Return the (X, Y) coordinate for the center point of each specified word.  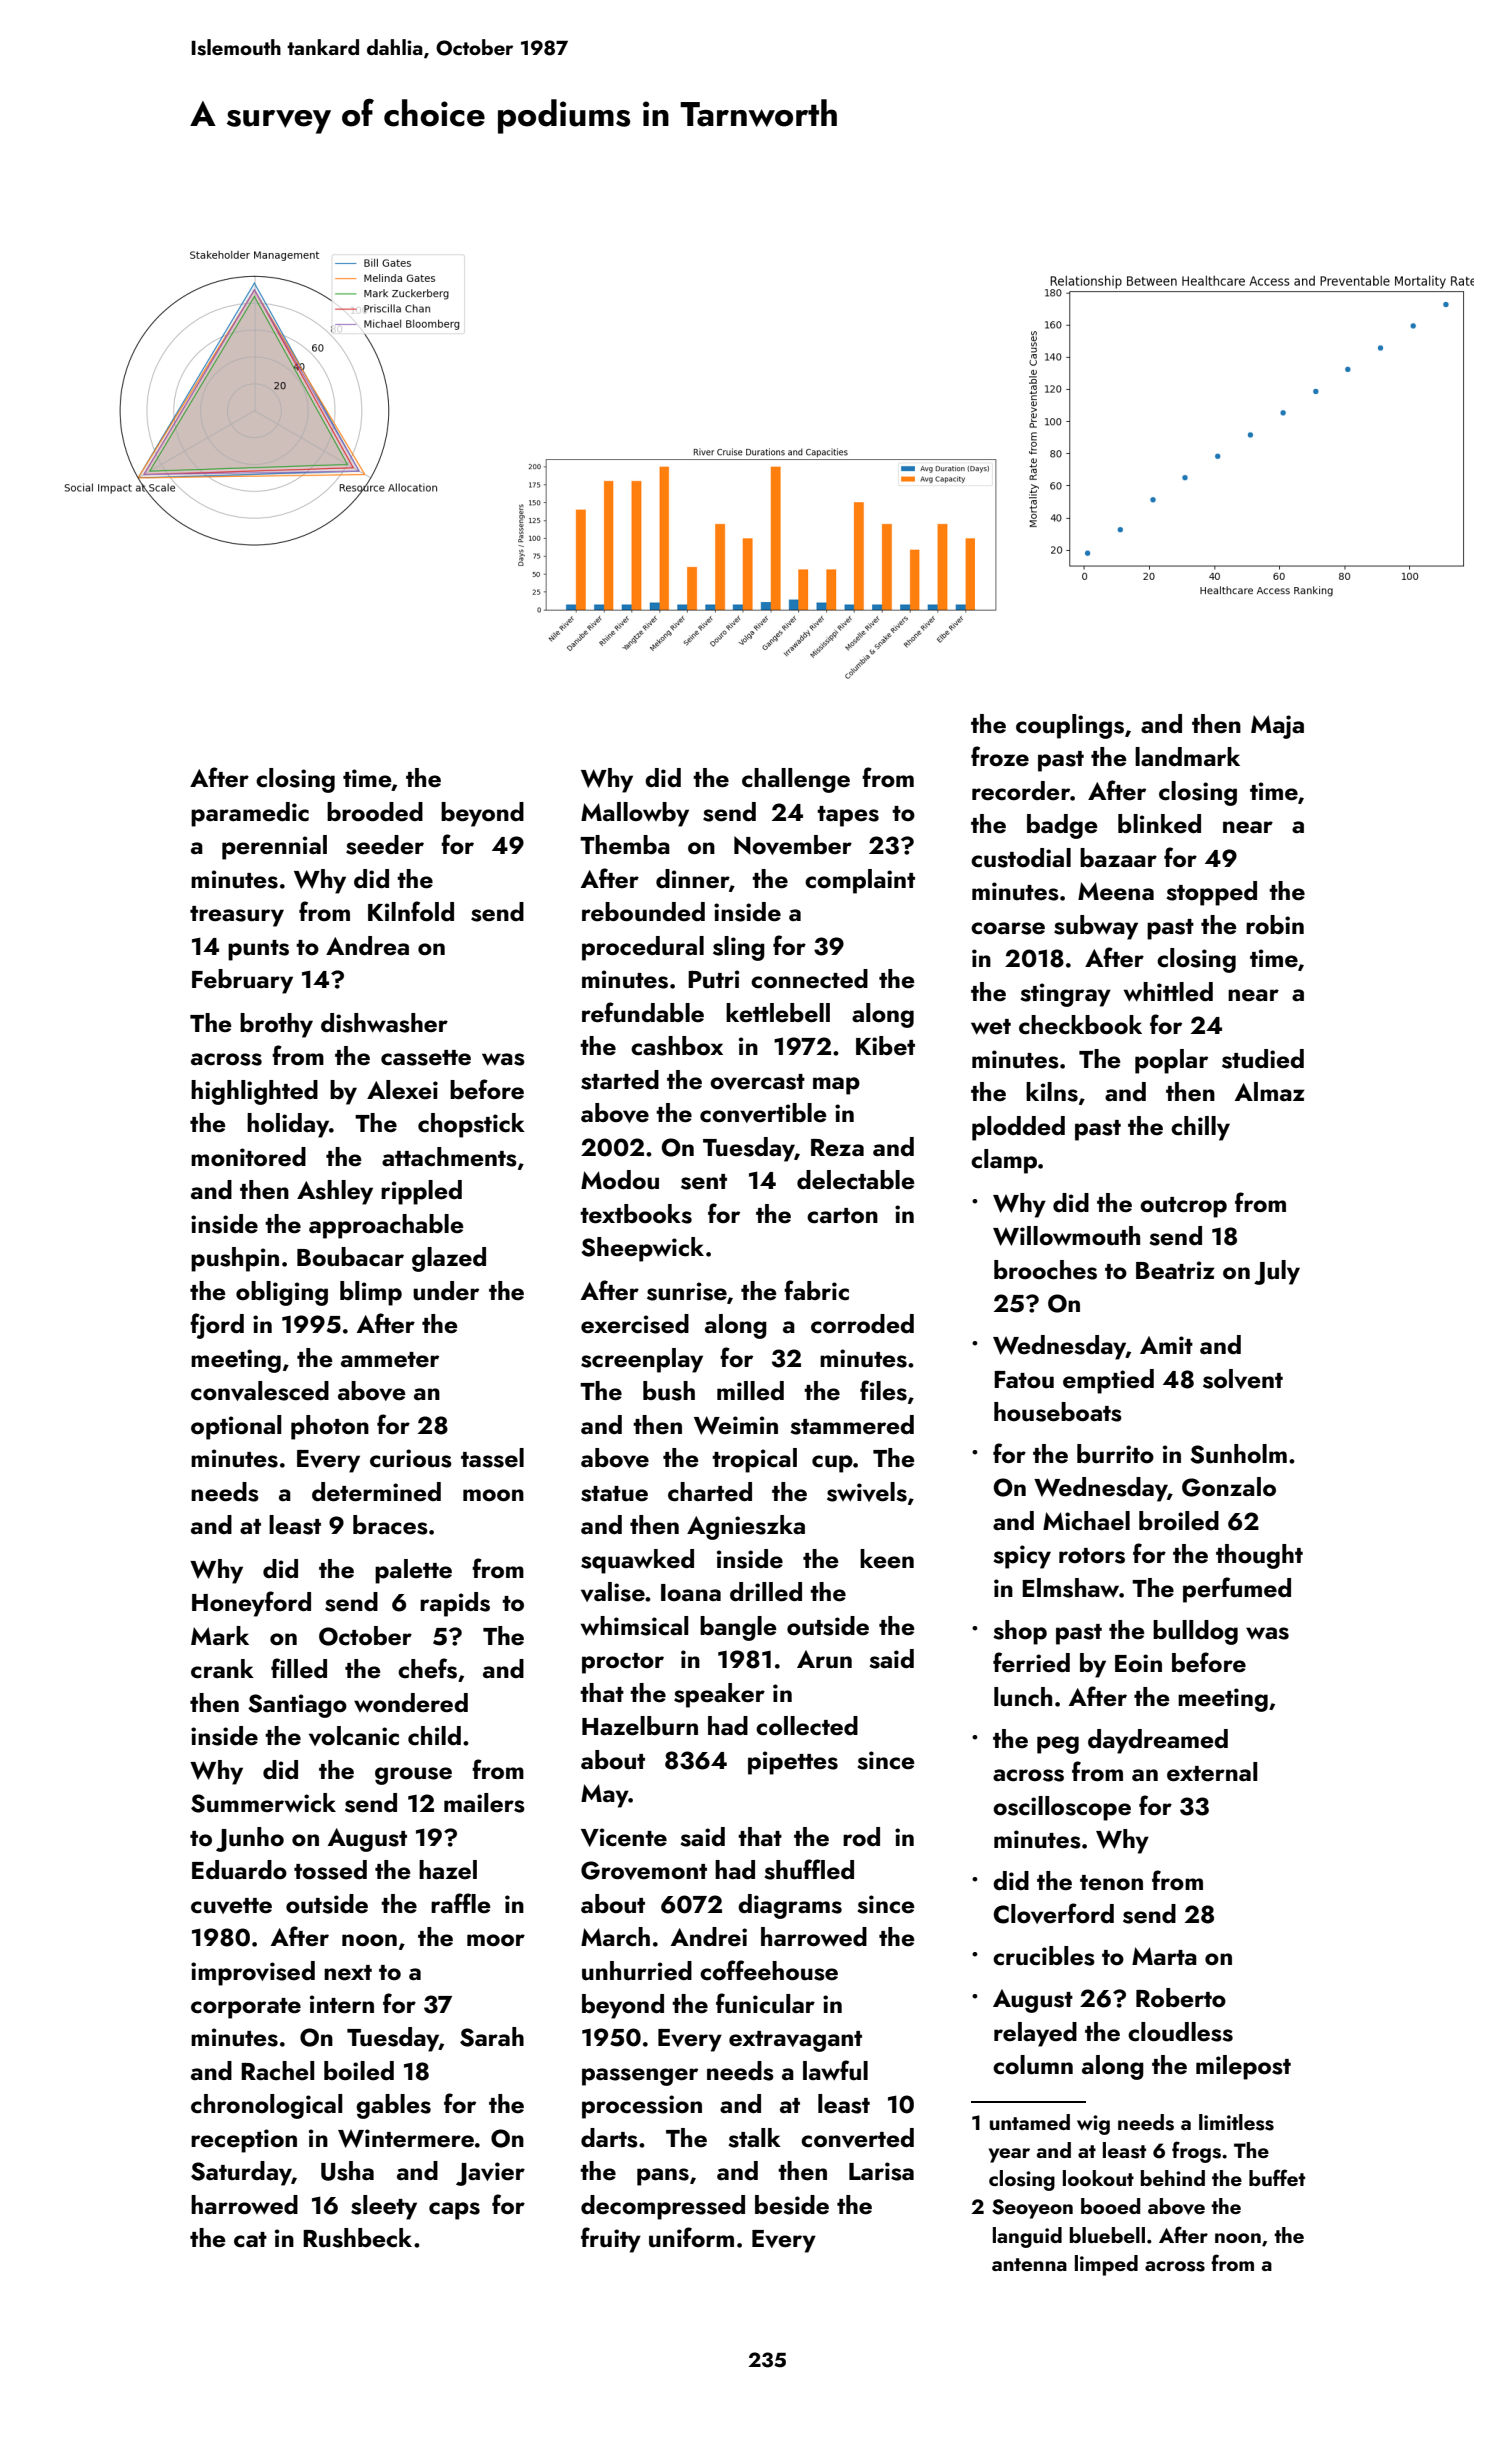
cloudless (1180, 2032)
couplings (1070, 726)
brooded (375, 812)
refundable (643, 1012)
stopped (1211, 893)
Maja (1277, 727)
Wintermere (406, 2138)
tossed (330, 1870)
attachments (449, 1157)
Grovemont (644, 1870)
